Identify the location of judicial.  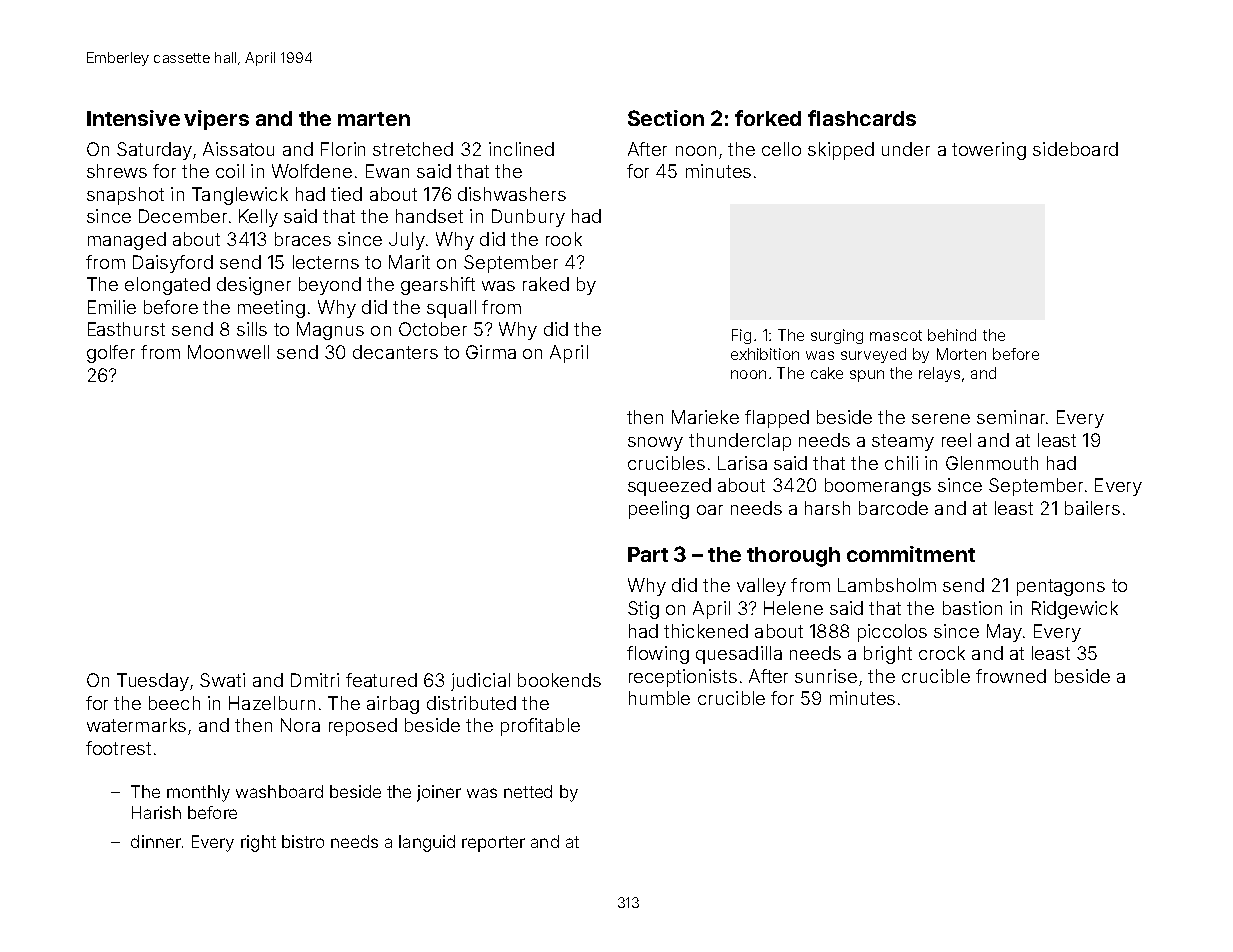
(480, 682).
